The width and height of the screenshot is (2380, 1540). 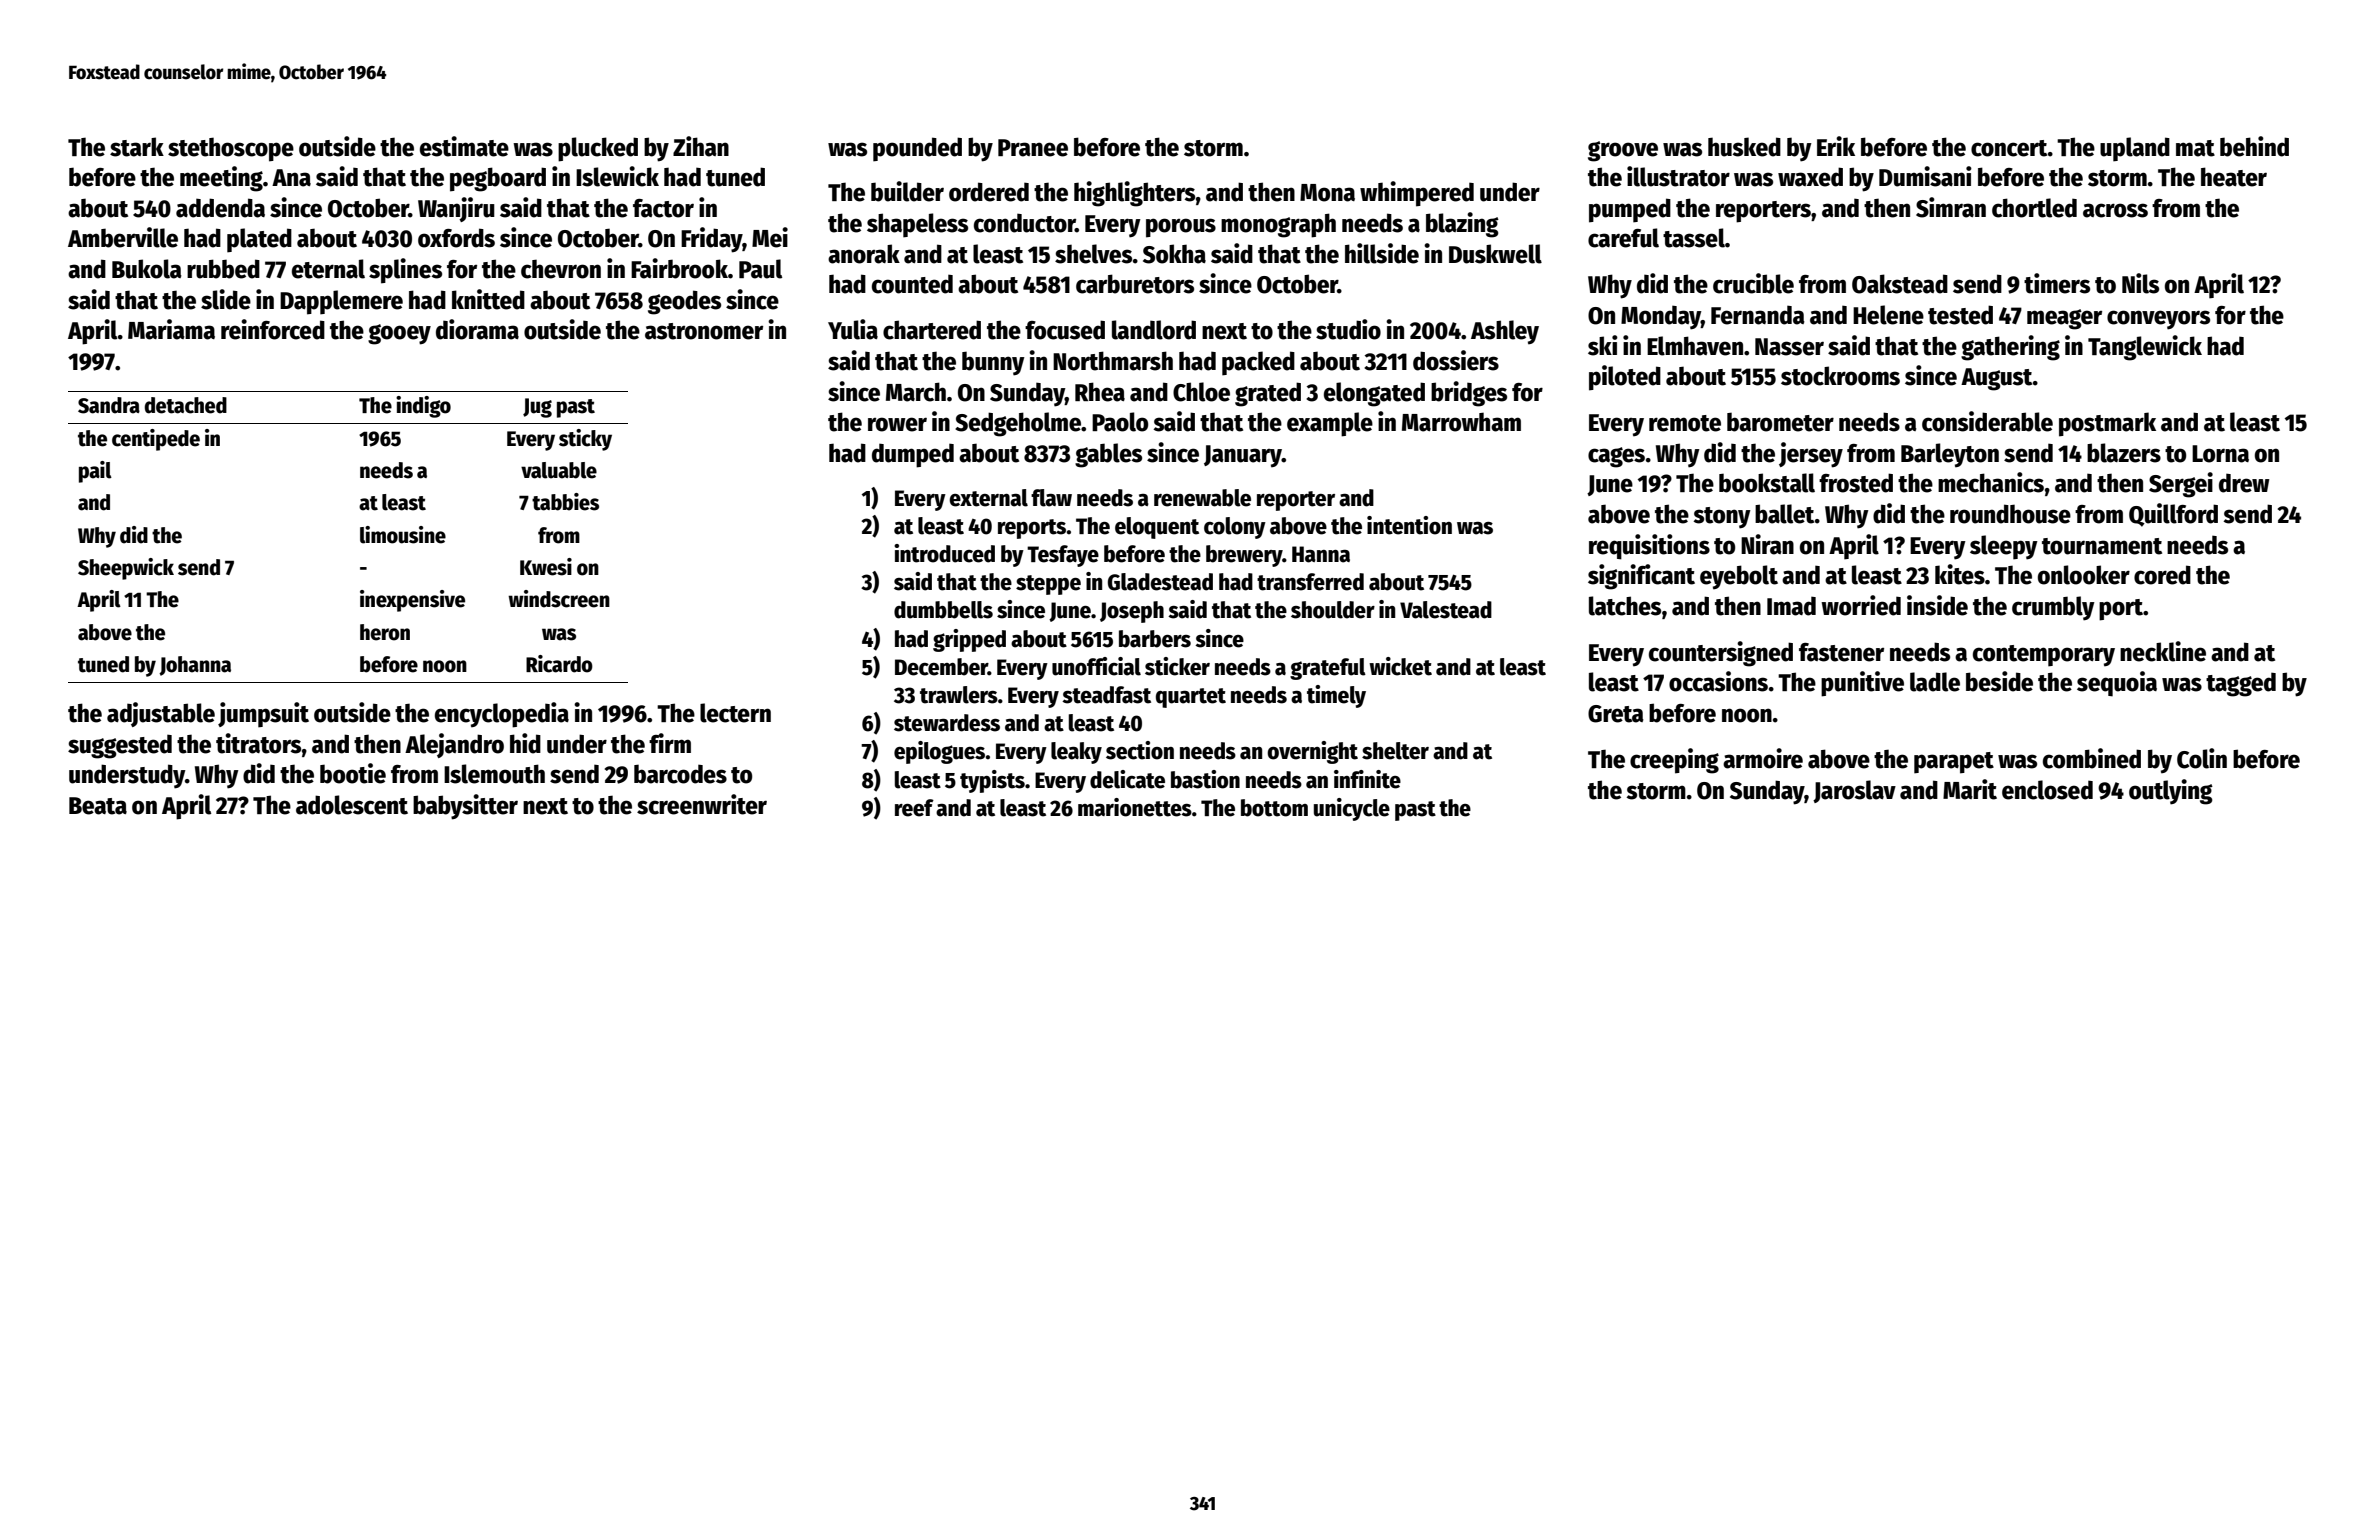 What do you see at coordinates (185, 405) in the screenshot?
I see `detached` at bounding box center [185, 405].
